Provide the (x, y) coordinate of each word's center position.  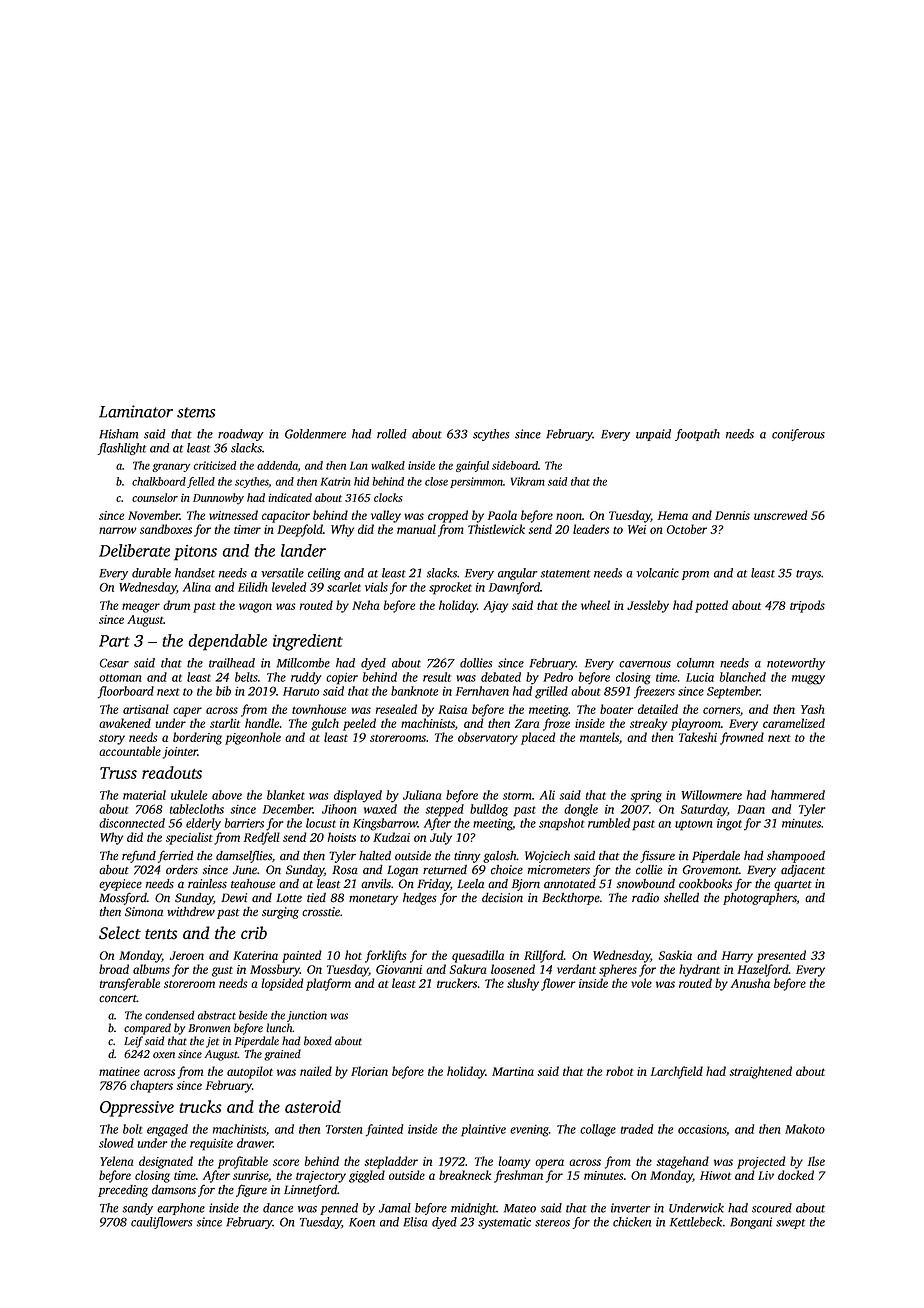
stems (196, 412)
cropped (448, 516)
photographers (760, 899)
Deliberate (134, 550)
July (441, 838)
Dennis (732, 515)
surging (280, 913)
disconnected (132, 823)
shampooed (796, 857)
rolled (392, 434)
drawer (255, 1143)
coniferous (798, 435)
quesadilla (478, 956)
